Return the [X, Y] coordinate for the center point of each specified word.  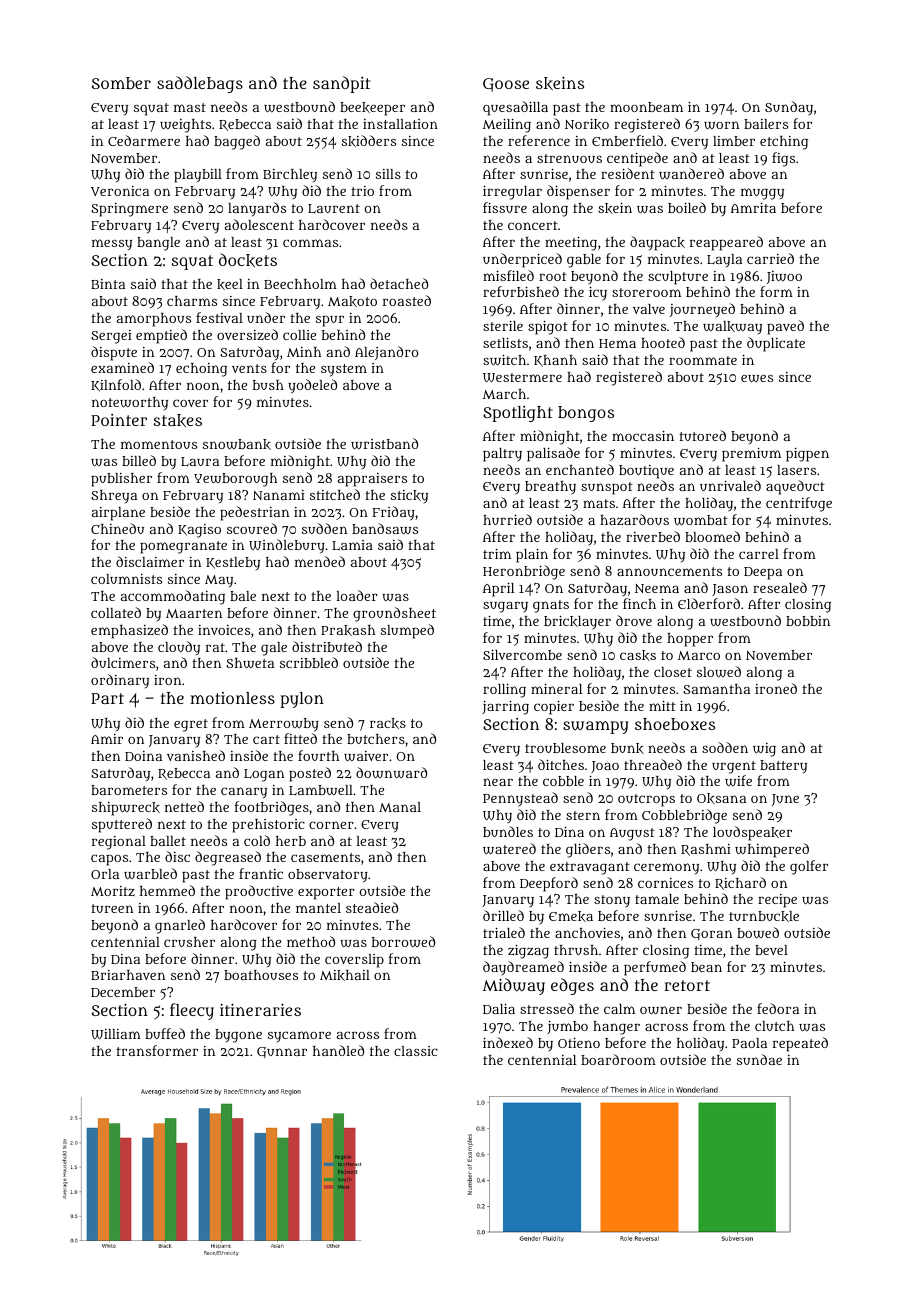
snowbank [237, 444]
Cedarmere [144, 140]
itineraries [260, 1010]
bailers [766, 124]
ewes [757, 379]
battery [783, 766]
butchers [376, 739]
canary [244, 792]
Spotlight [518, 414]
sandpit [341, 84]
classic [416, 1051]
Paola [749, 1043]
